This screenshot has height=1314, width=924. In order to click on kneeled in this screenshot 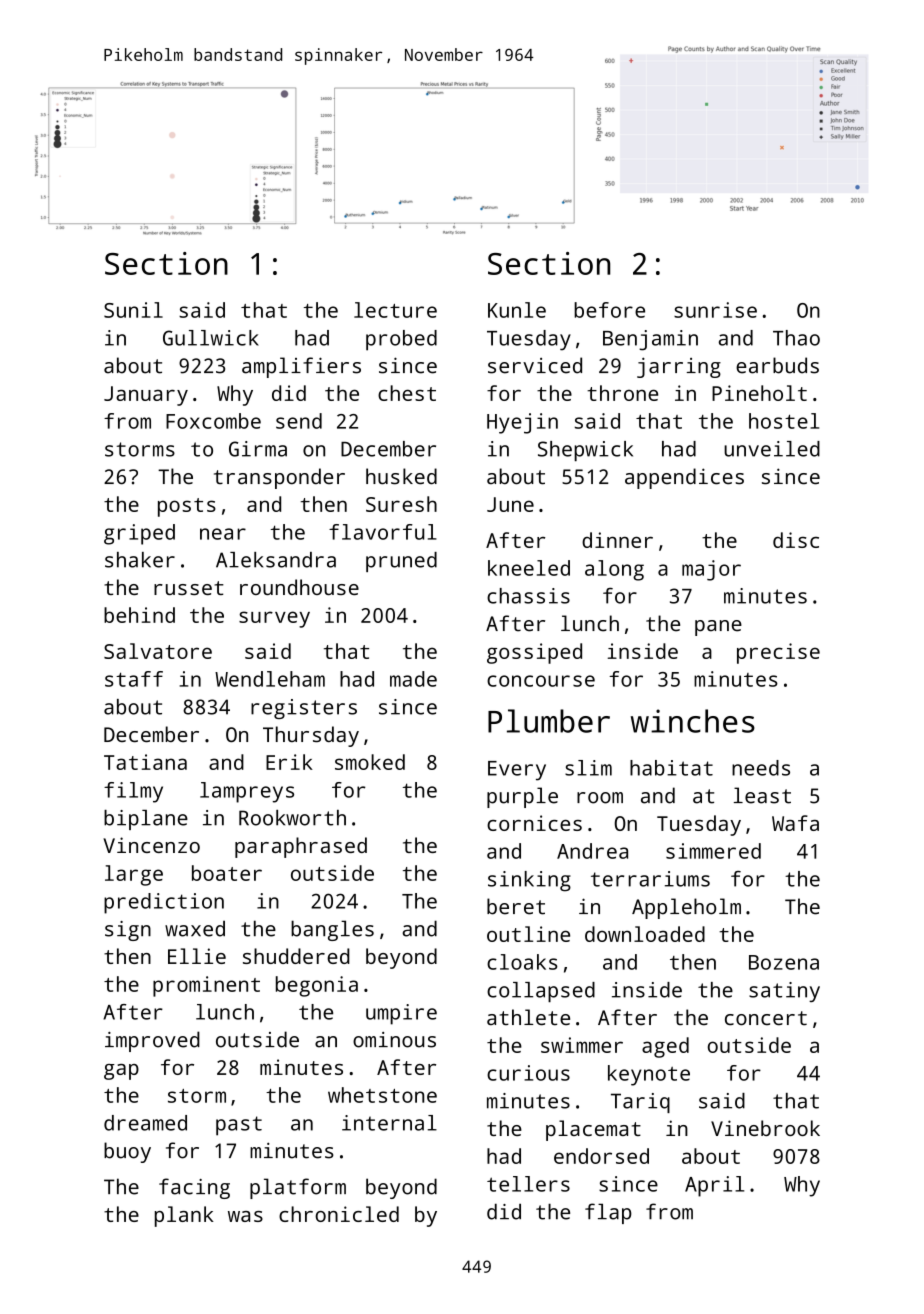, I will do `click(529, 568)`.
